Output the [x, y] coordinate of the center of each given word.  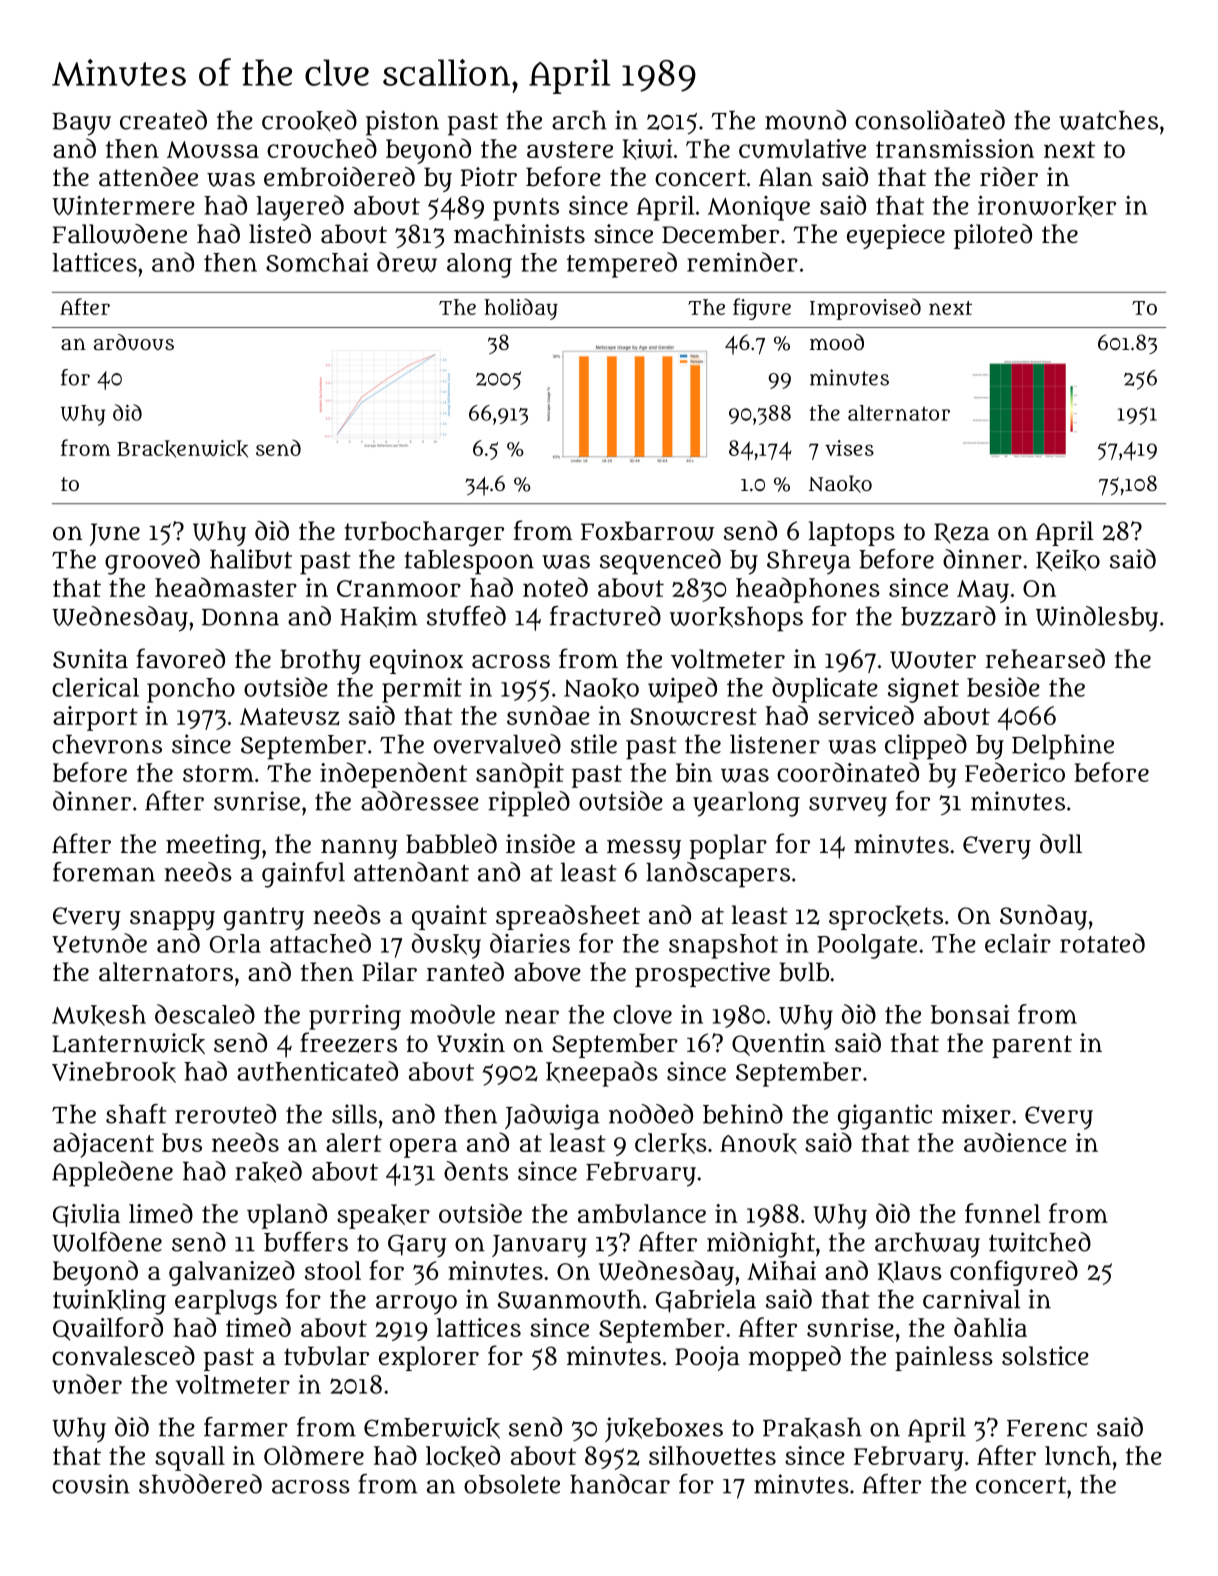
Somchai [317, 262]
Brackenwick [182, 449]
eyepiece [896, 236]
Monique [759, 208]
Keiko [1068, 560]
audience [1015, 1142]
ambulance [642, 1213]
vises [849, 448]
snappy [172, 920]
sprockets [886, 917]
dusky [446, 946]
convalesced [123, 1356]
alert [354, 1142]
